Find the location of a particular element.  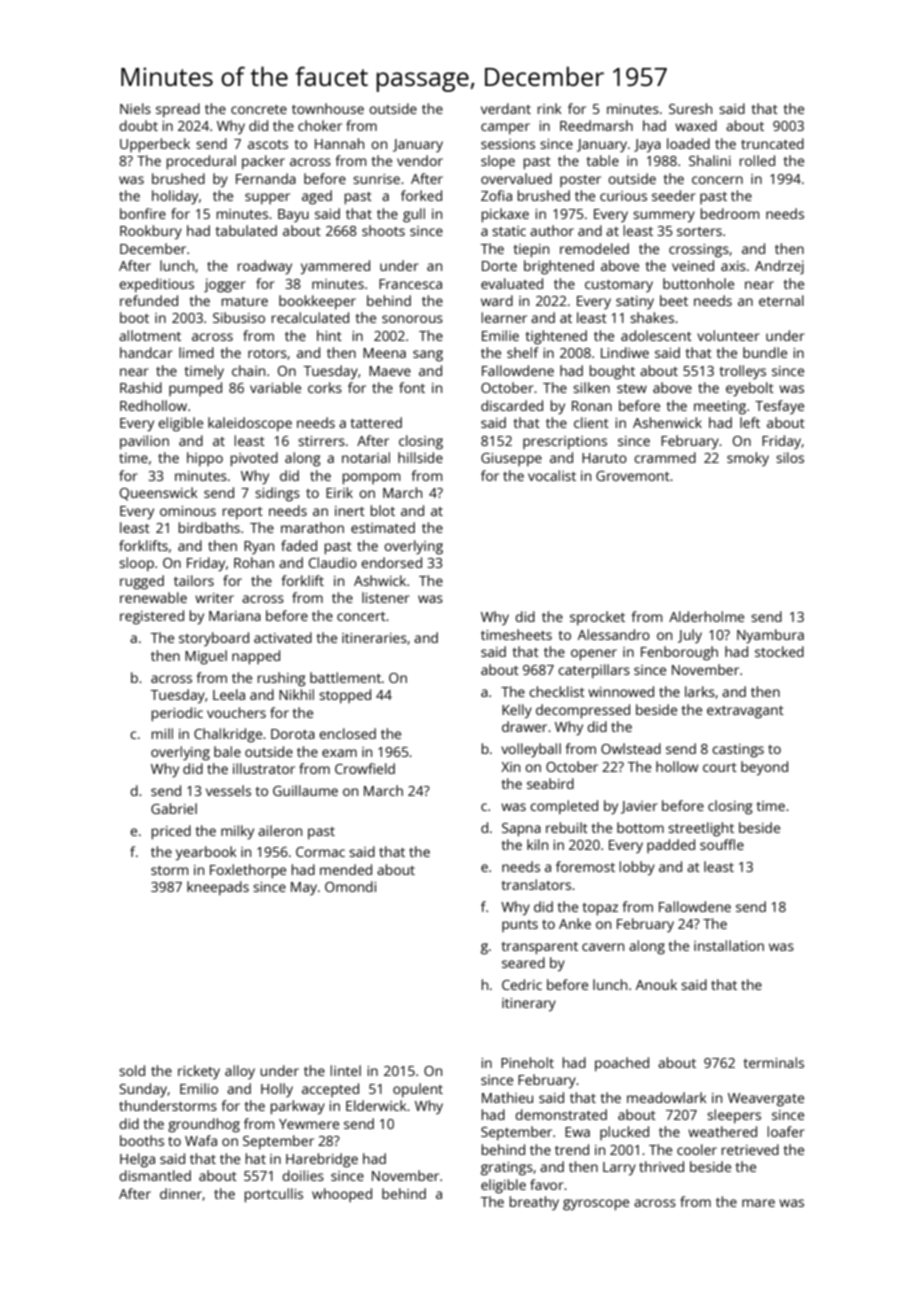

translators is located at coordinates (536, 884).
